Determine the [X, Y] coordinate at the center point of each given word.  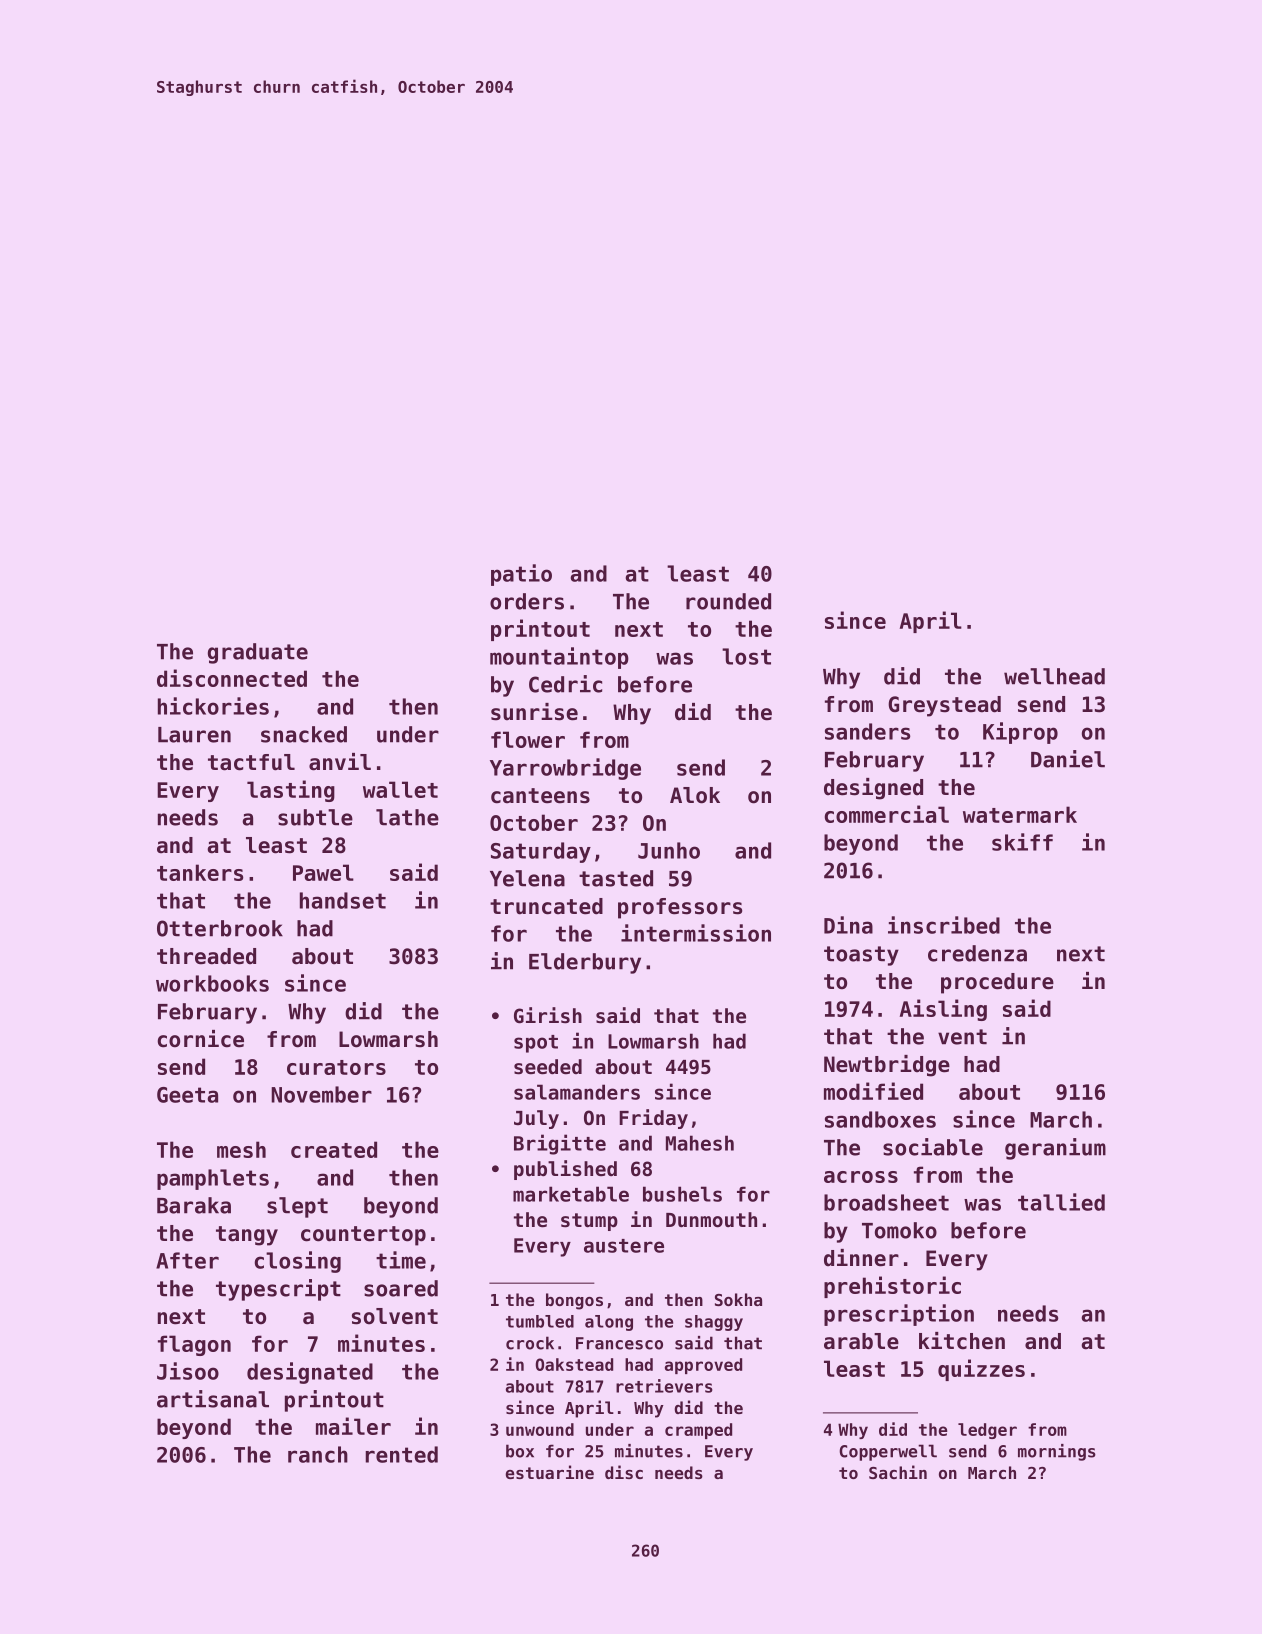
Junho [669, 850]
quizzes [981, 1370]
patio [521, 575]
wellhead [1054, 676]
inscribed [944, 925]
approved [703, 1366]
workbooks [212, 983]
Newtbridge [887, 1066]
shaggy [714, 1323]
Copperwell [888, 1452]
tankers [200, 872]
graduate [258, 653]
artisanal [213, 1399]
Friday [653, 1119]
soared [401, 1288]
